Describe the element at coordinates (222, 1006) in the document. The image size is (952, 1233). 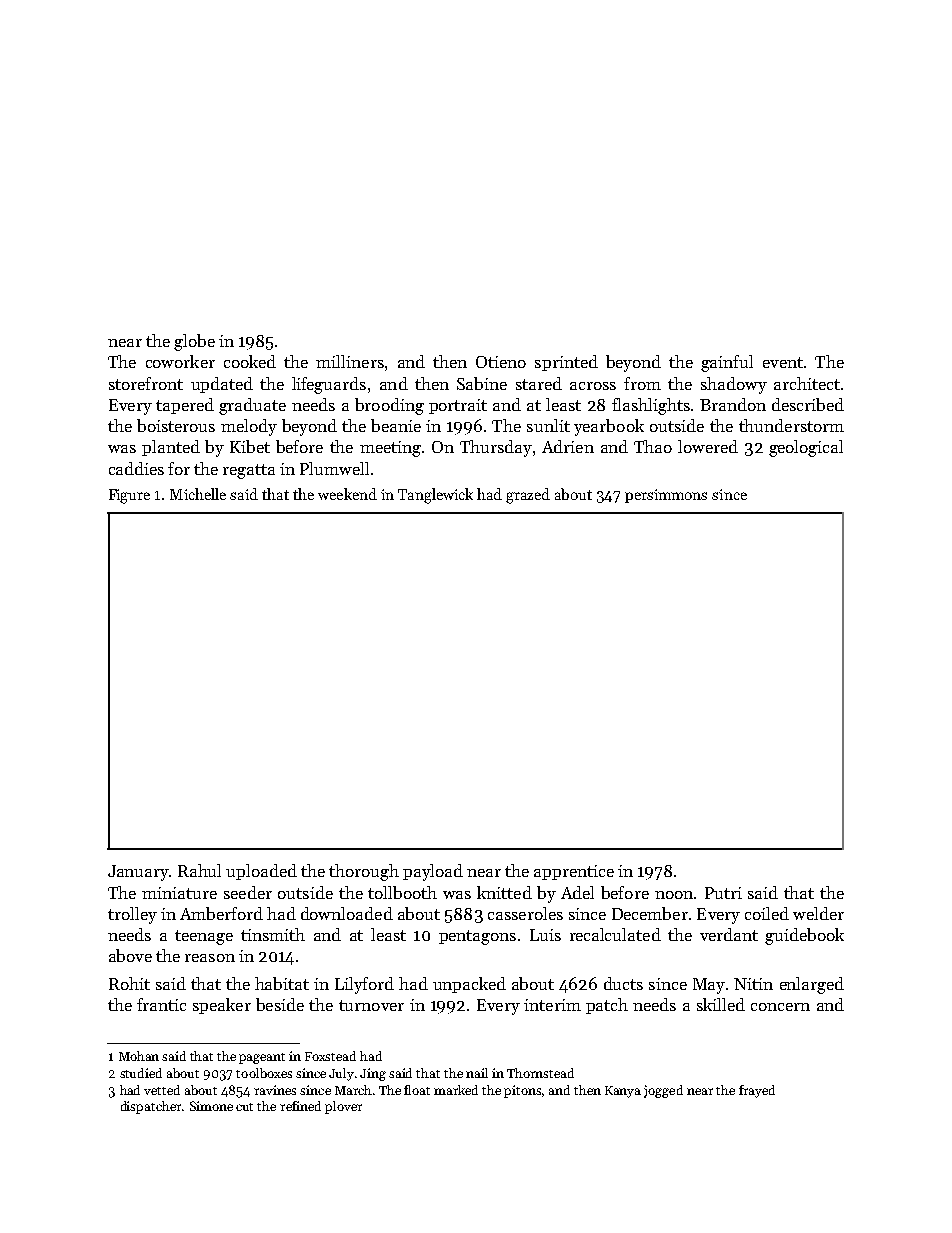
I see `speaker` at that location.
